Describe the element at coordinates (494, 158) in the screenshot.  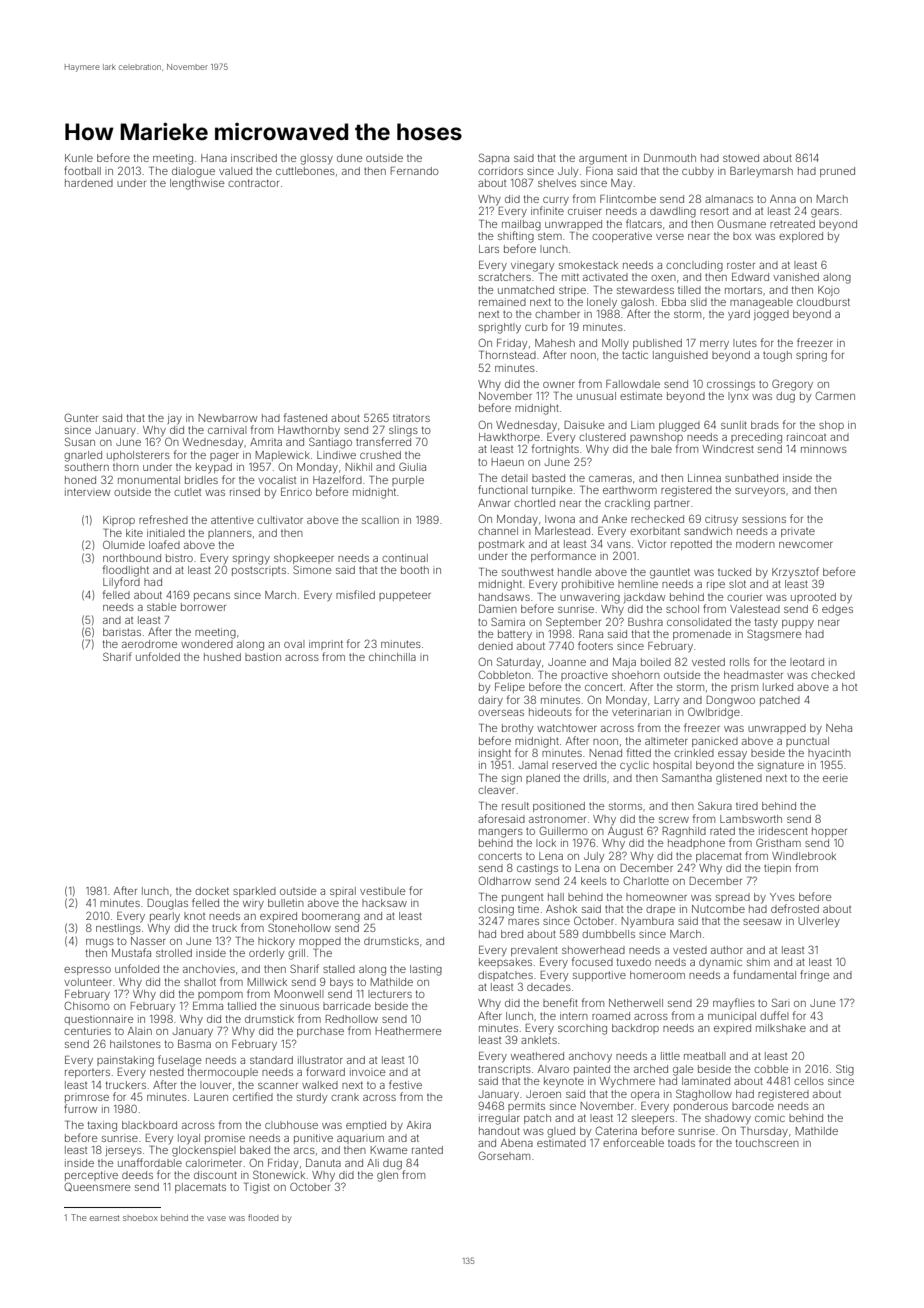
I see `Sapna` at that location.
